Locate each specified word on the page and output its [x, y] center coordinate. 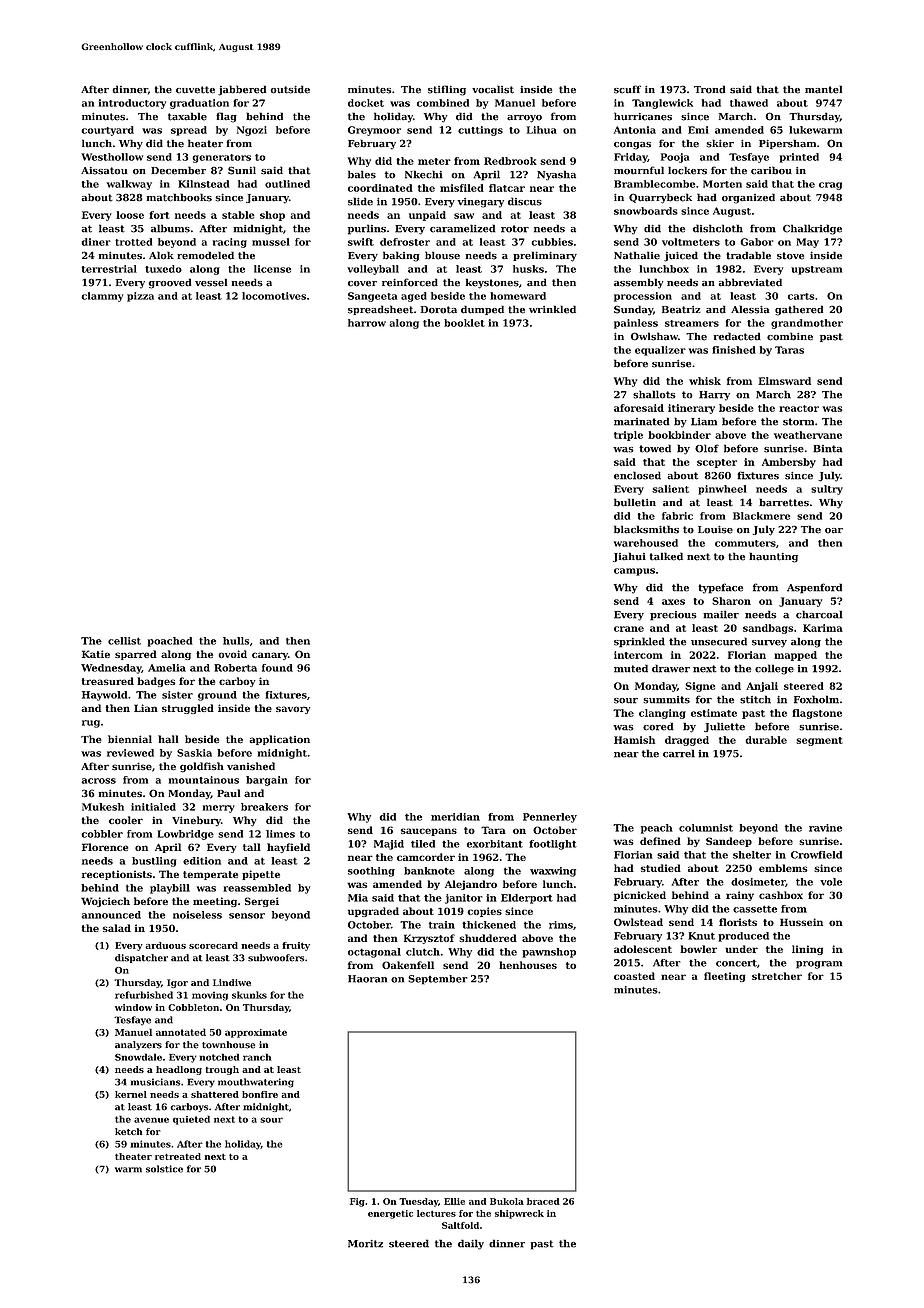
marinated [642, 421]
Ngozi [252, 131]
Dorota [439, 310]
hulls [236, 641]
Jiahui [629, 557]
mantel [823, 89]
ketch [128, 1131]
